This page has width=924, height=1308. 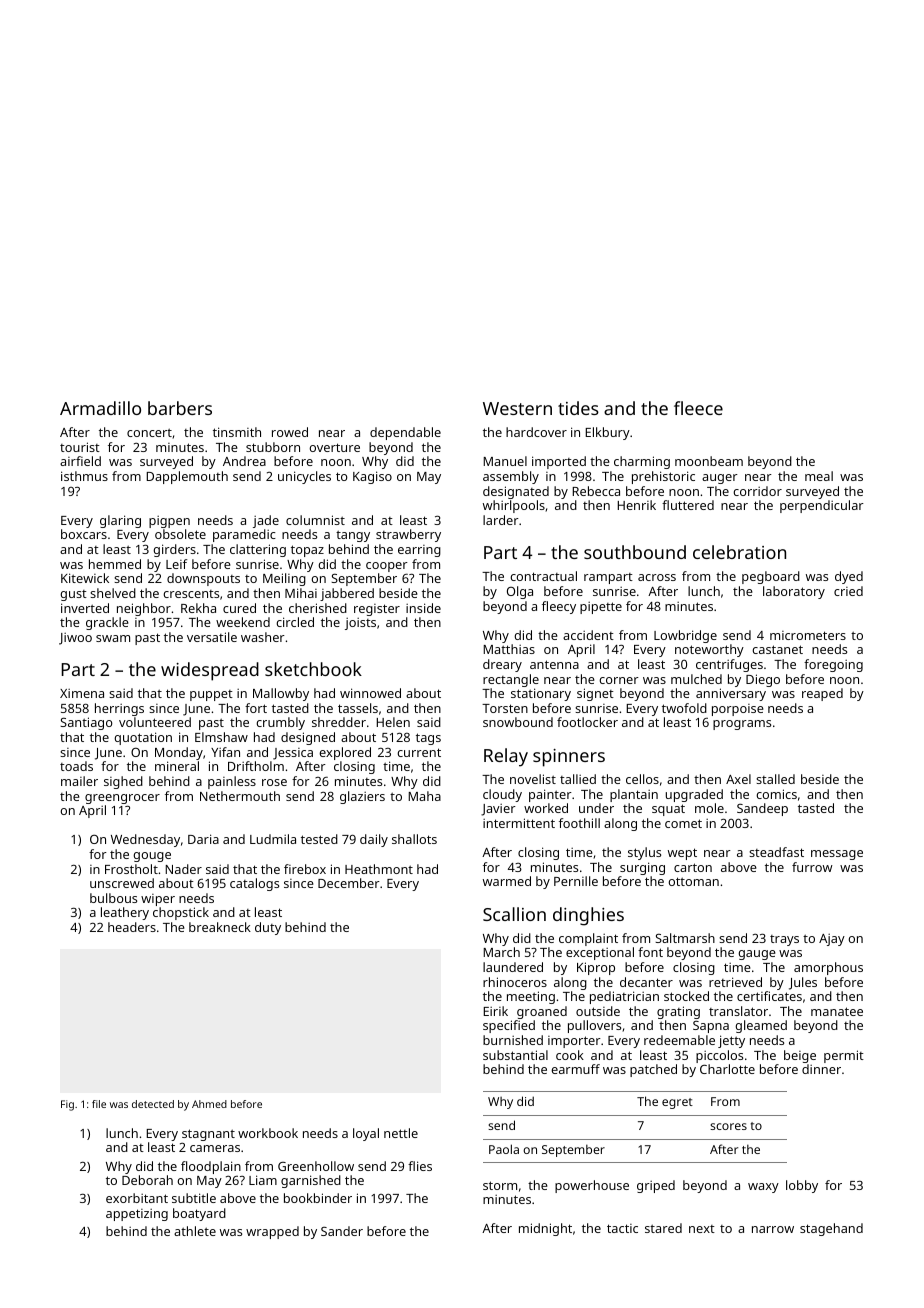 I want to click on furrow, so click(x=812, y=867).
